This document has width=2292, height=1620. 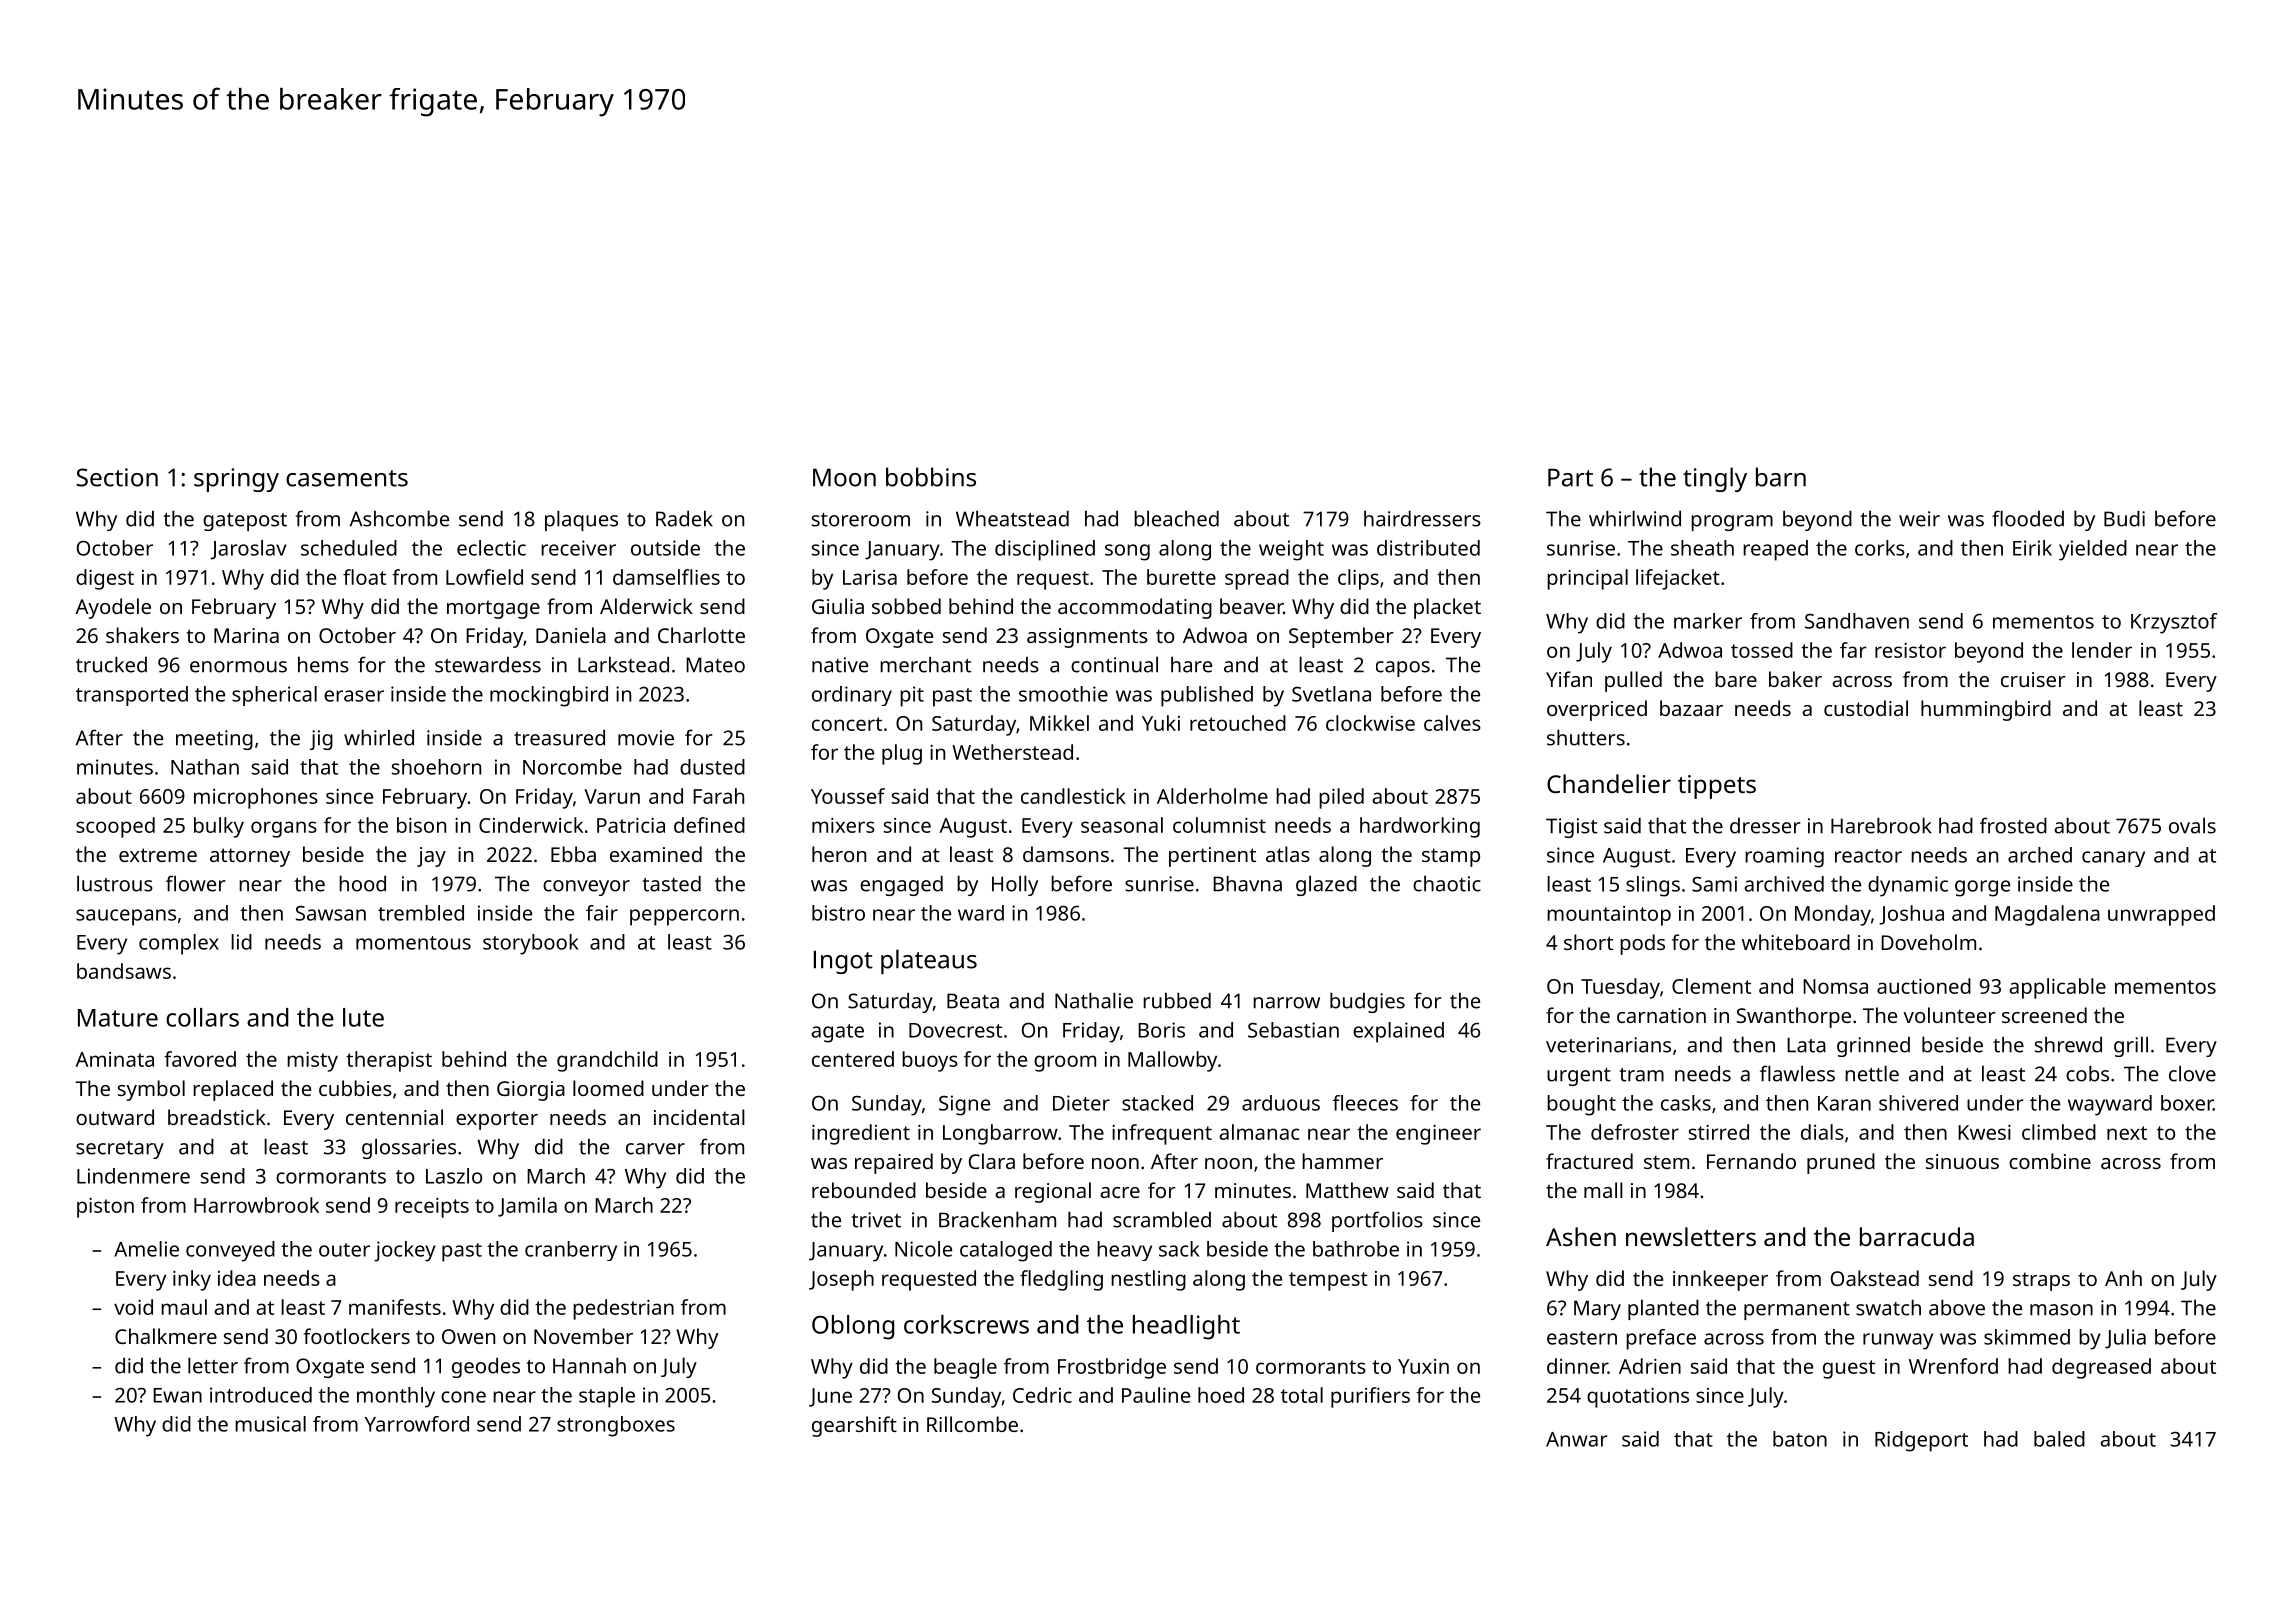 What do you see at coordinates (2124, 518) in the document?
I see `Budi` at bounding box center [2124, 518].
